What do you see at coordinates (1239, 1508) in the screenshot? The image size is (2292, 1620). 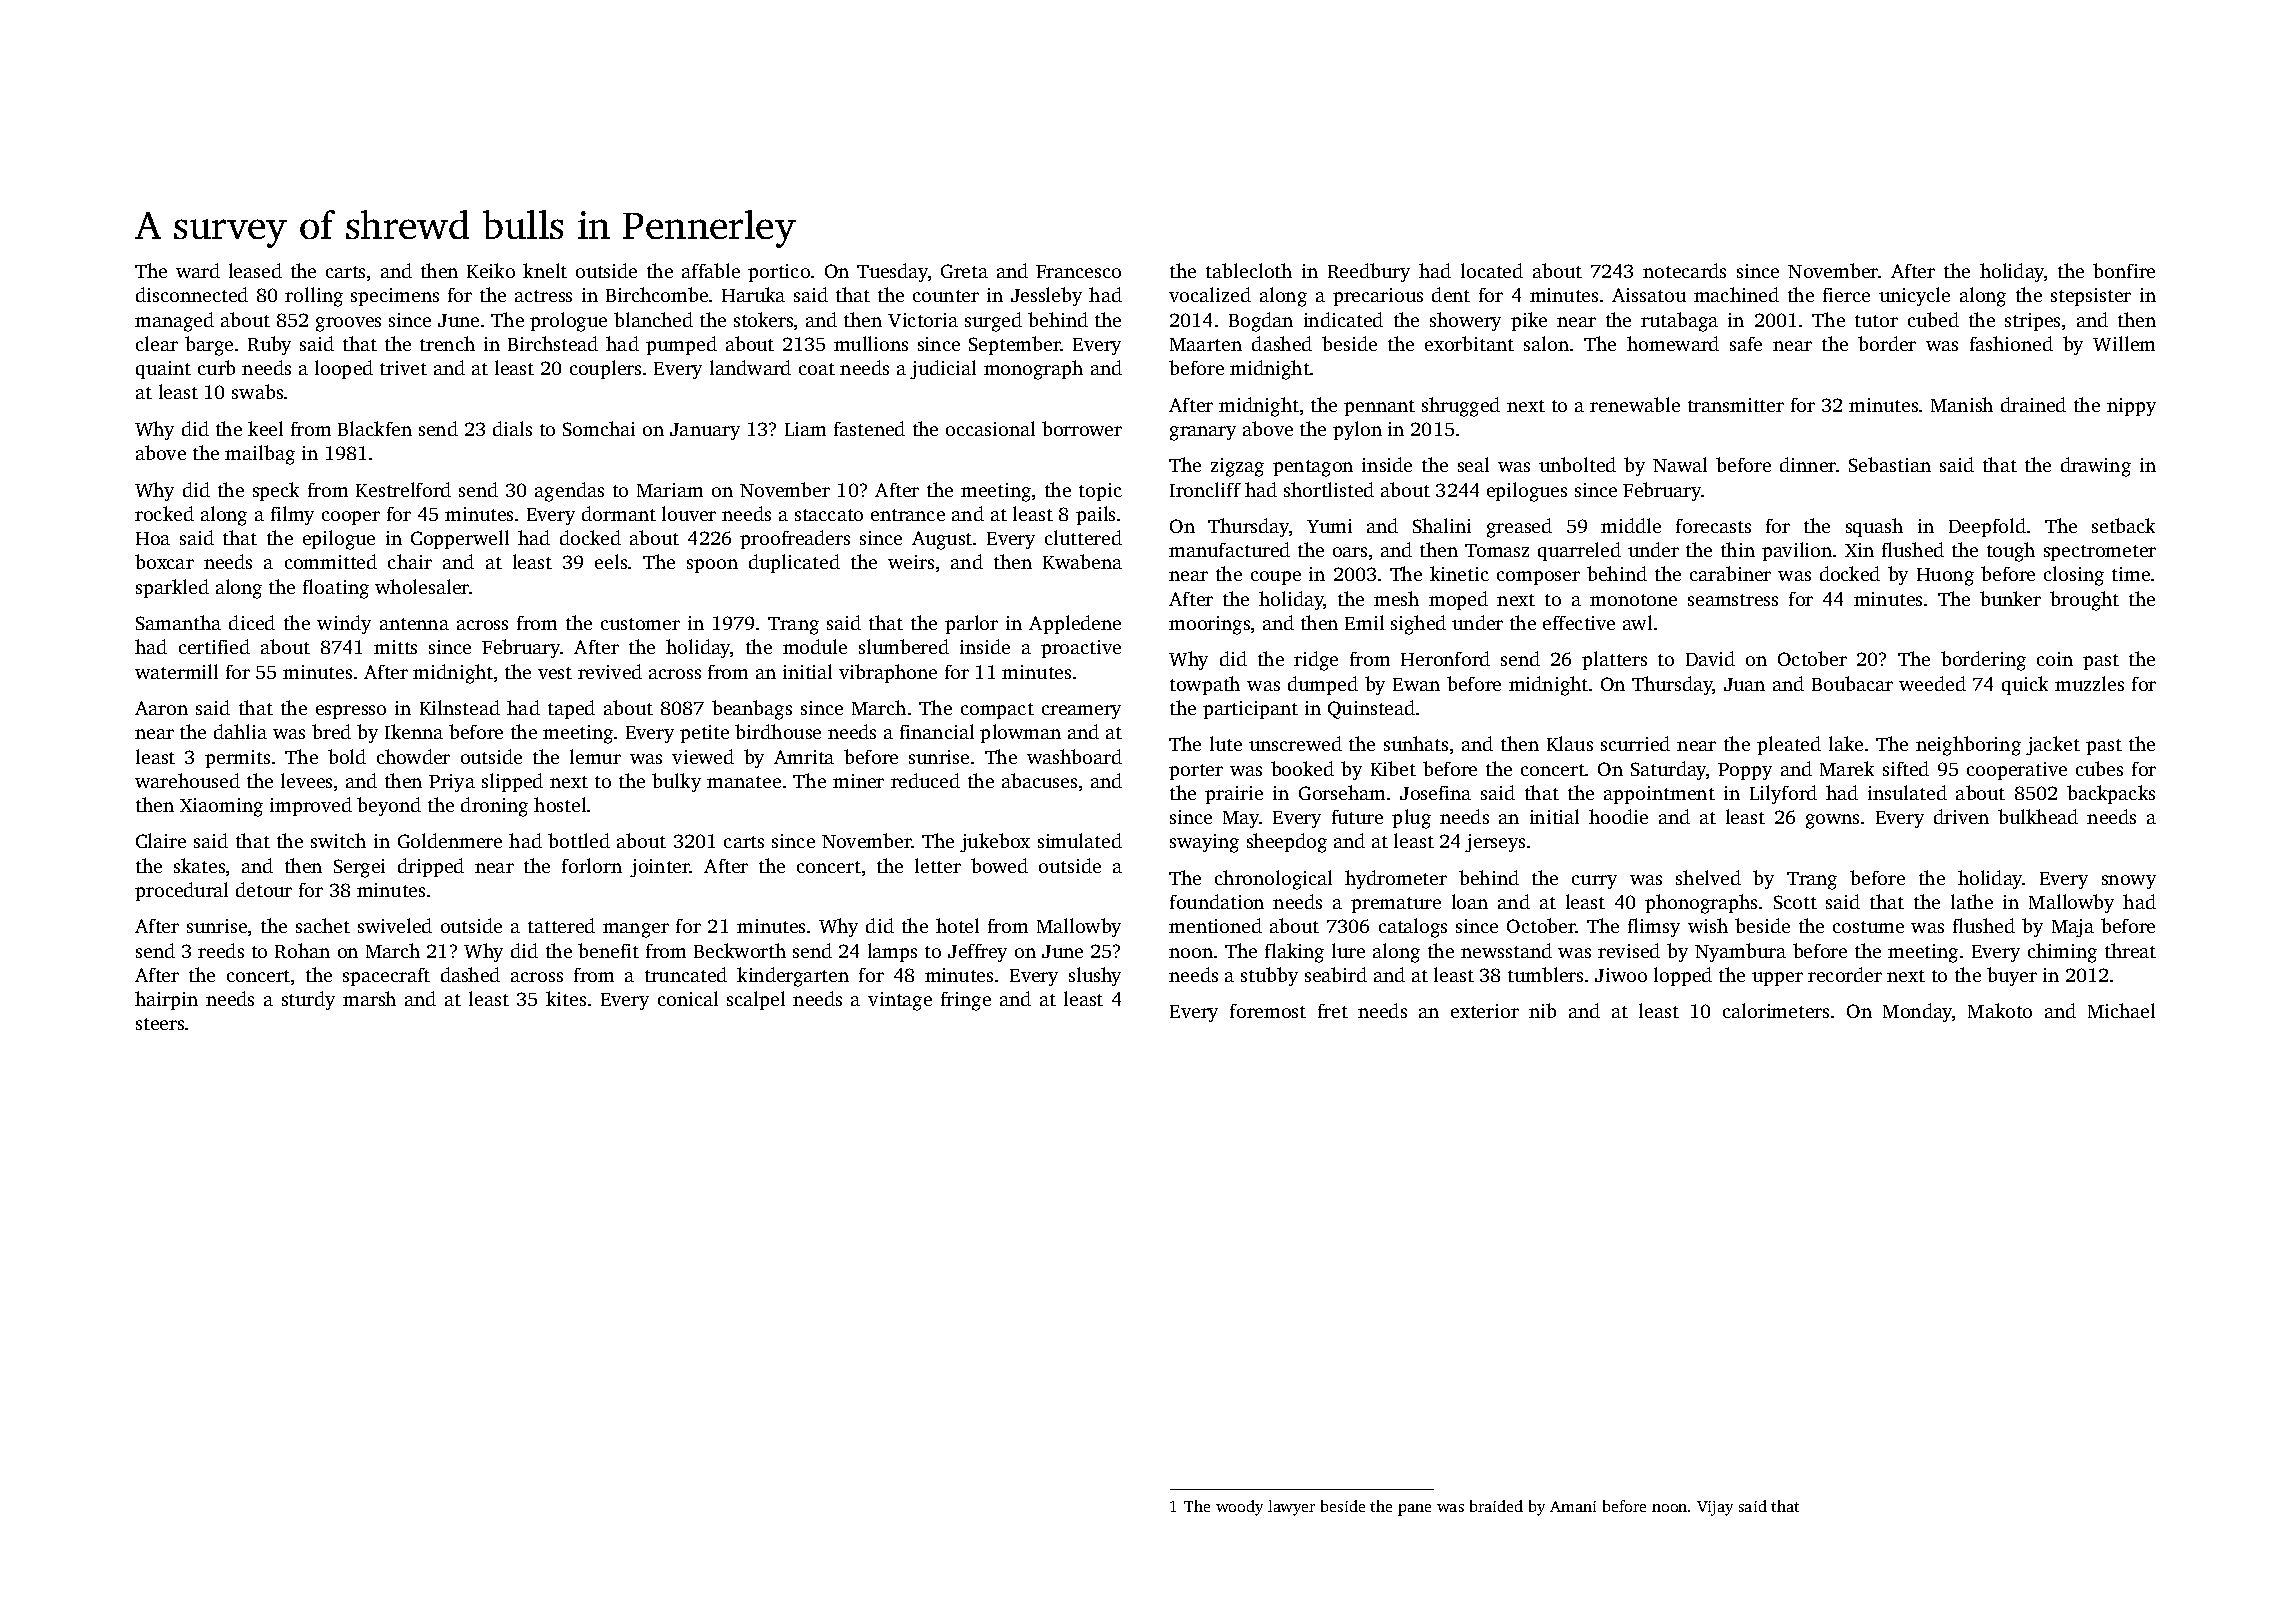 I see `woody` at bounding box center [1239, 1508].
